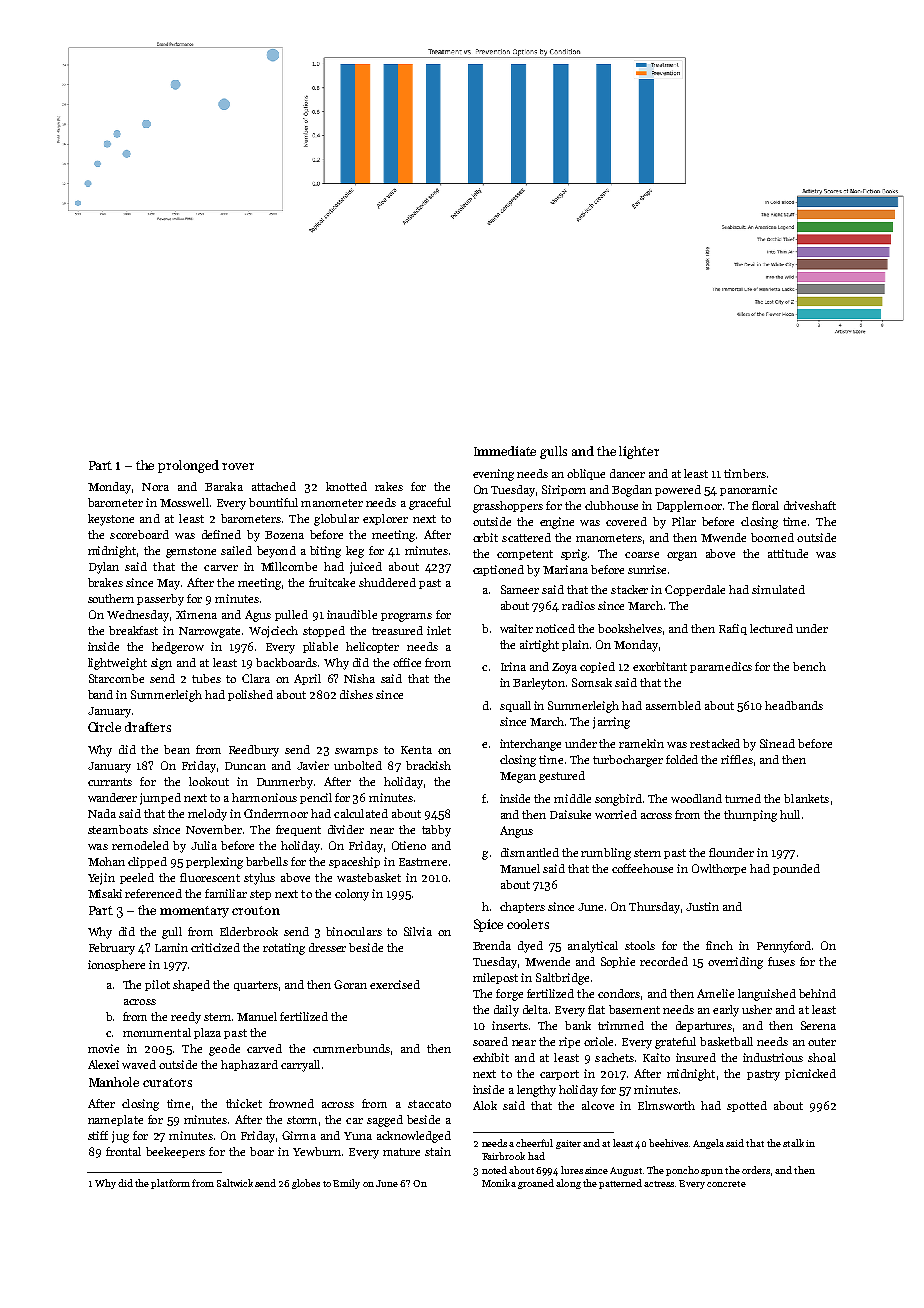 The width and height of the screenshot is (924, 1308). Describe the element at coordinates (530, 745) in the screenshot. I see `interchange` at that location.
